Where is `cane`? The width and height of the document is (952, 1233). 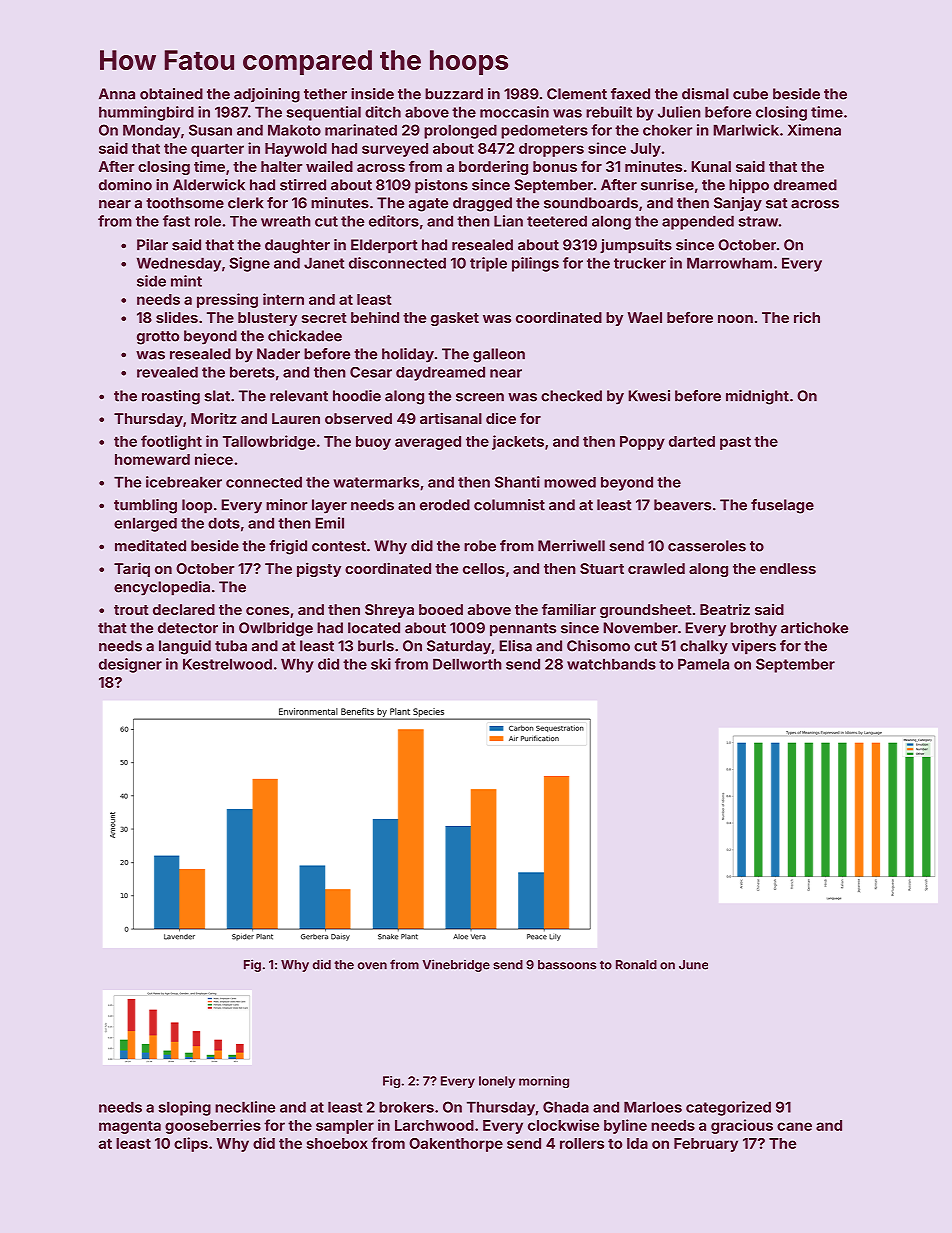 cane is located at coordinates (794, 1126).
